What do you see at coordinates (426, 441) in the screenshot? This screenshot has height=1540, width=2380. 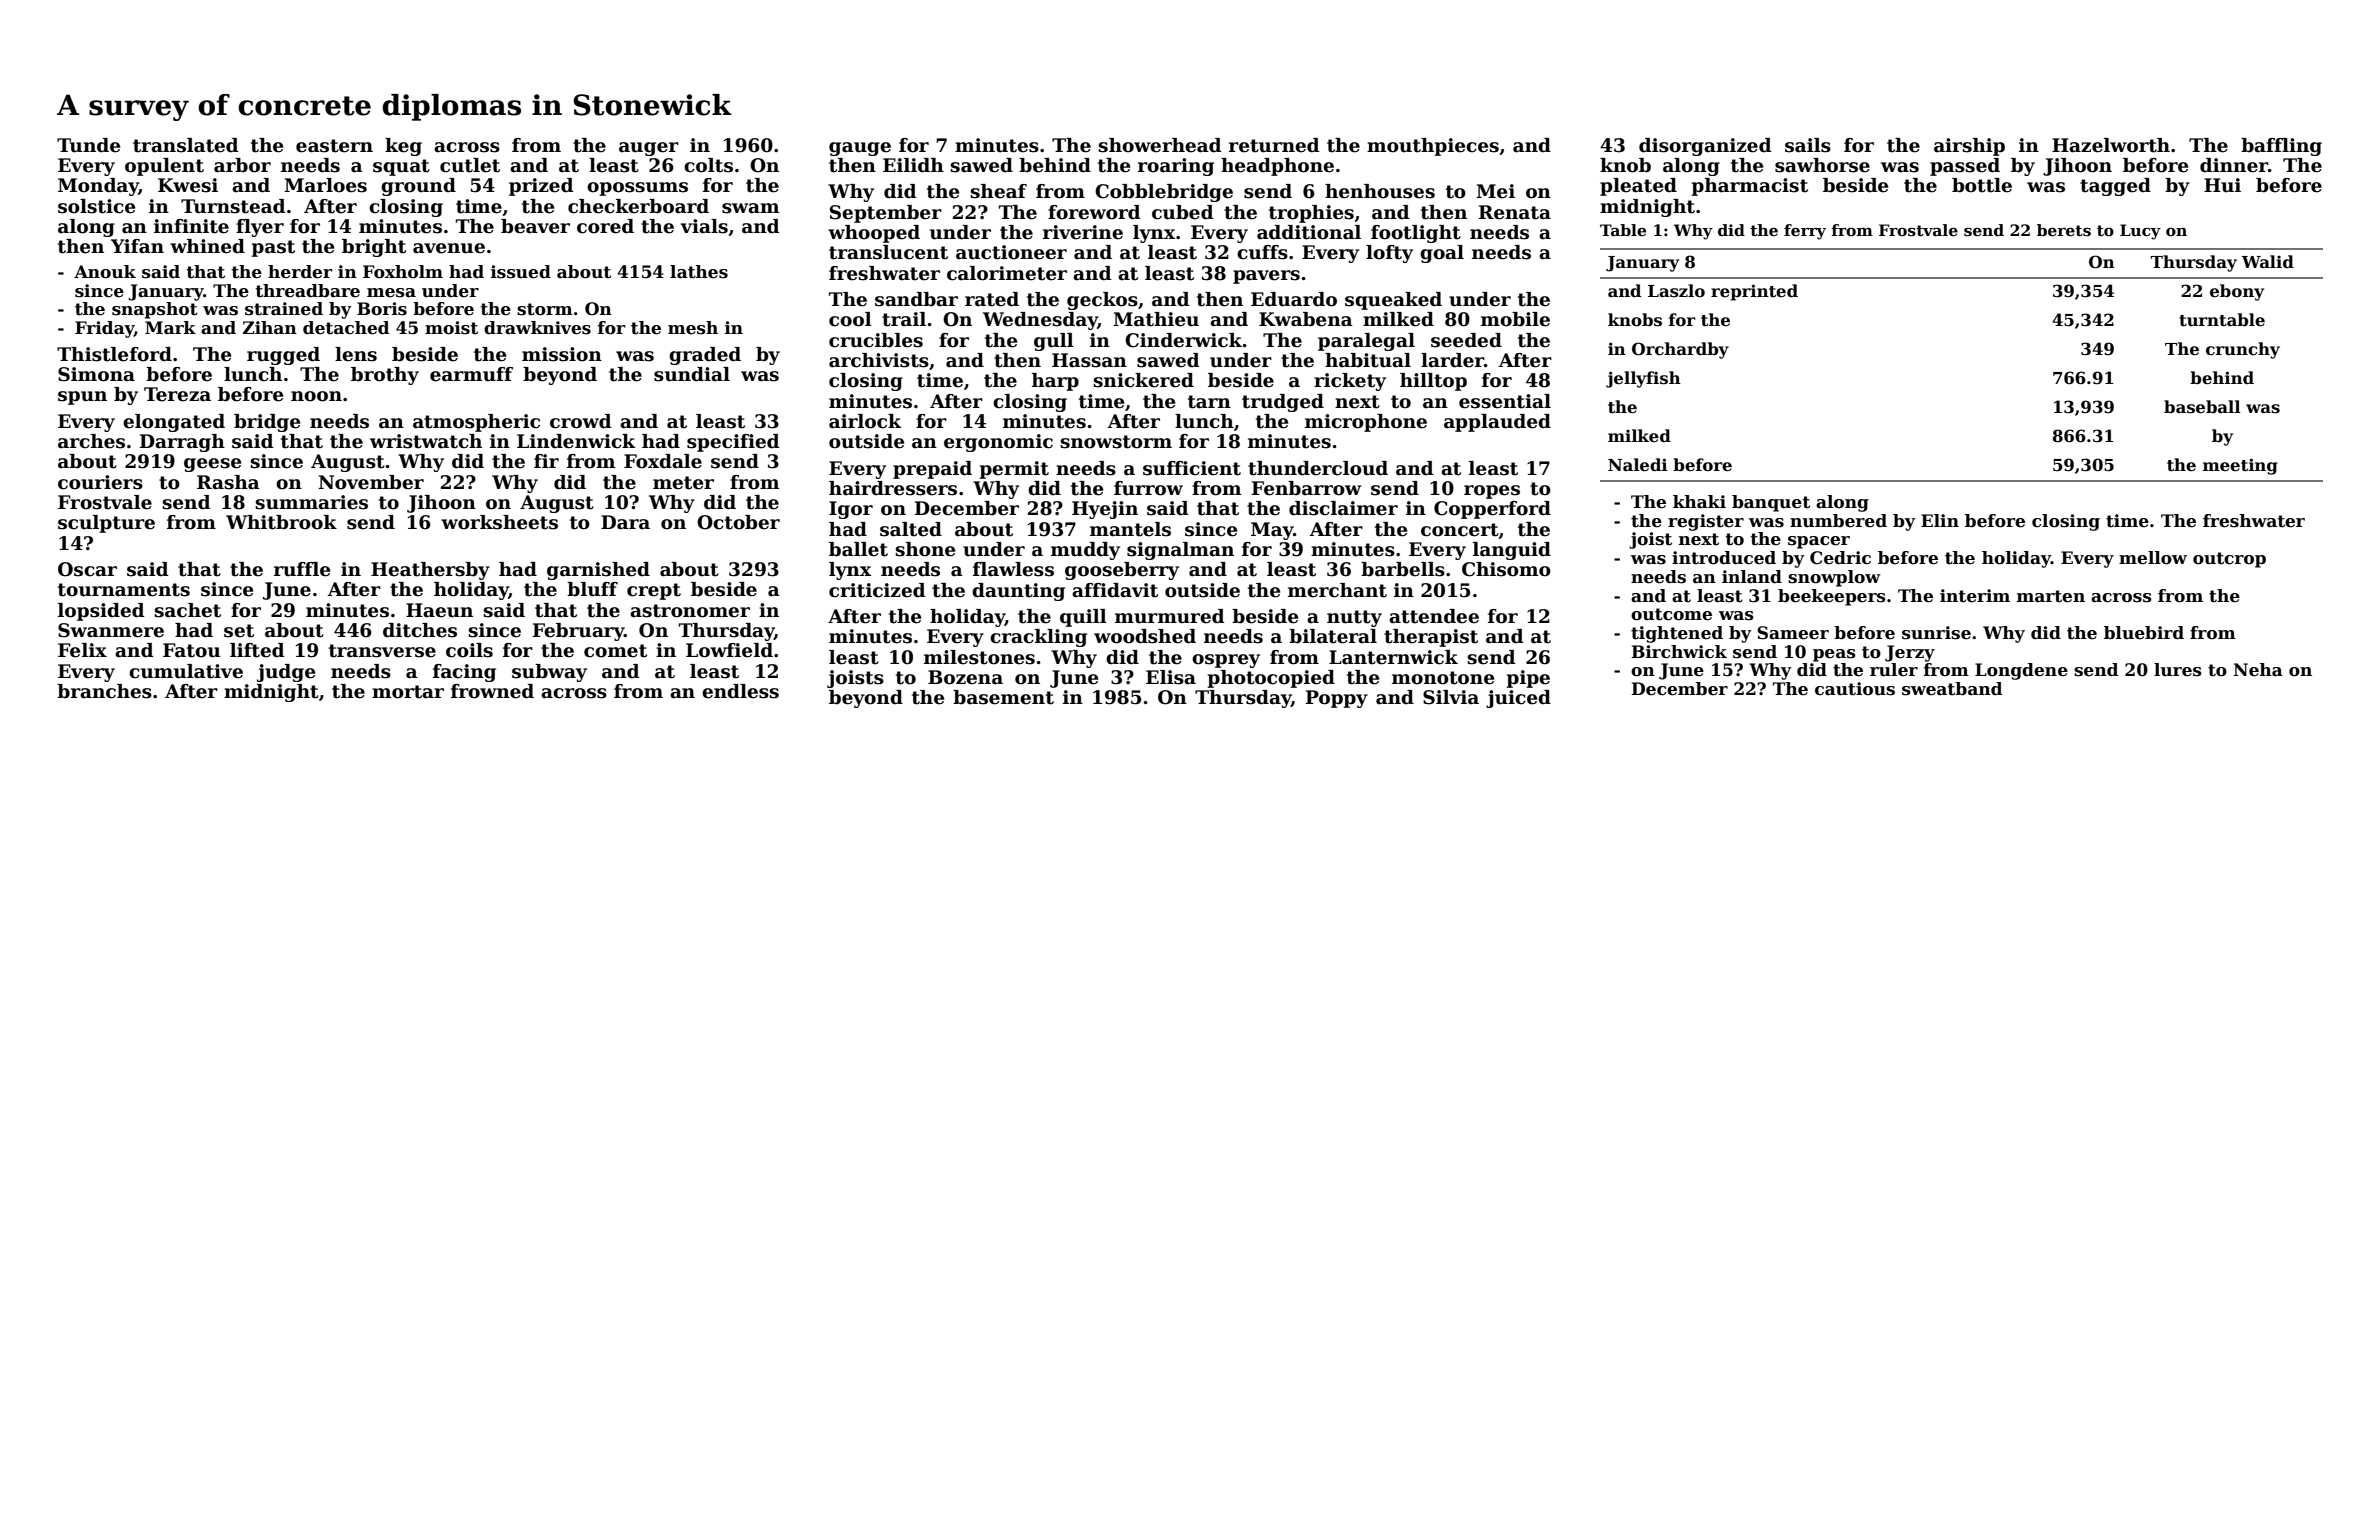 I see `wristwatch` at bounding box center [426, 441].
